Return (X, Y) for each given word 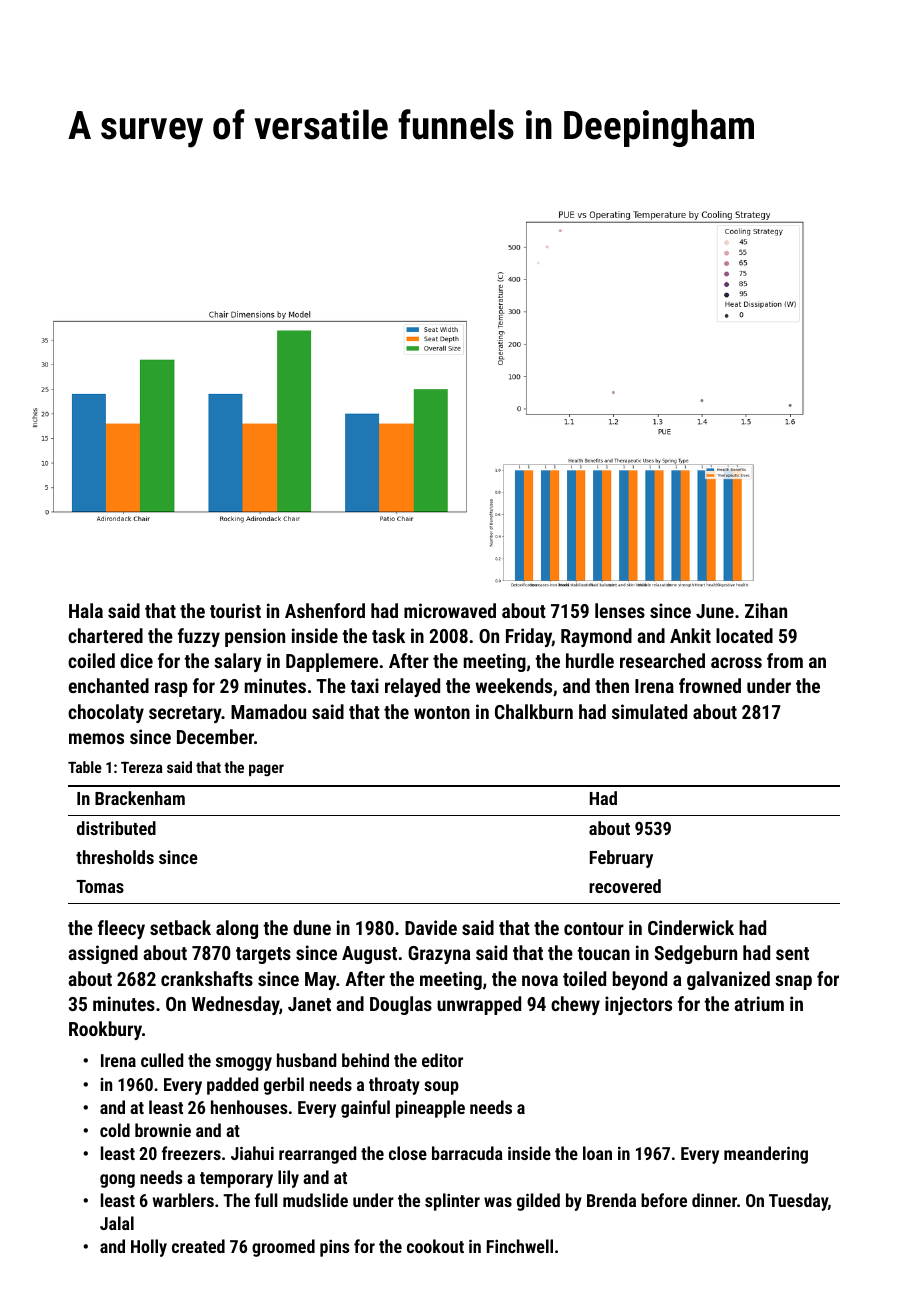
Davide (431, 927)
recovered (625, 886)
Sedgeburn (696, 954)
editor (442, 1060)
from (785, 660)
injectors (638, 1005)
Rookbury (105, 1030)
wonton (442, 712)
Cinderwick (691, 927)
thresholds (115, 857)
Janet (309, 1004)
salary (238, 662)
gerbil (284, 1086)
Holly (149, 1248)
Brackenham (140, 798)
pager (266, 770)
